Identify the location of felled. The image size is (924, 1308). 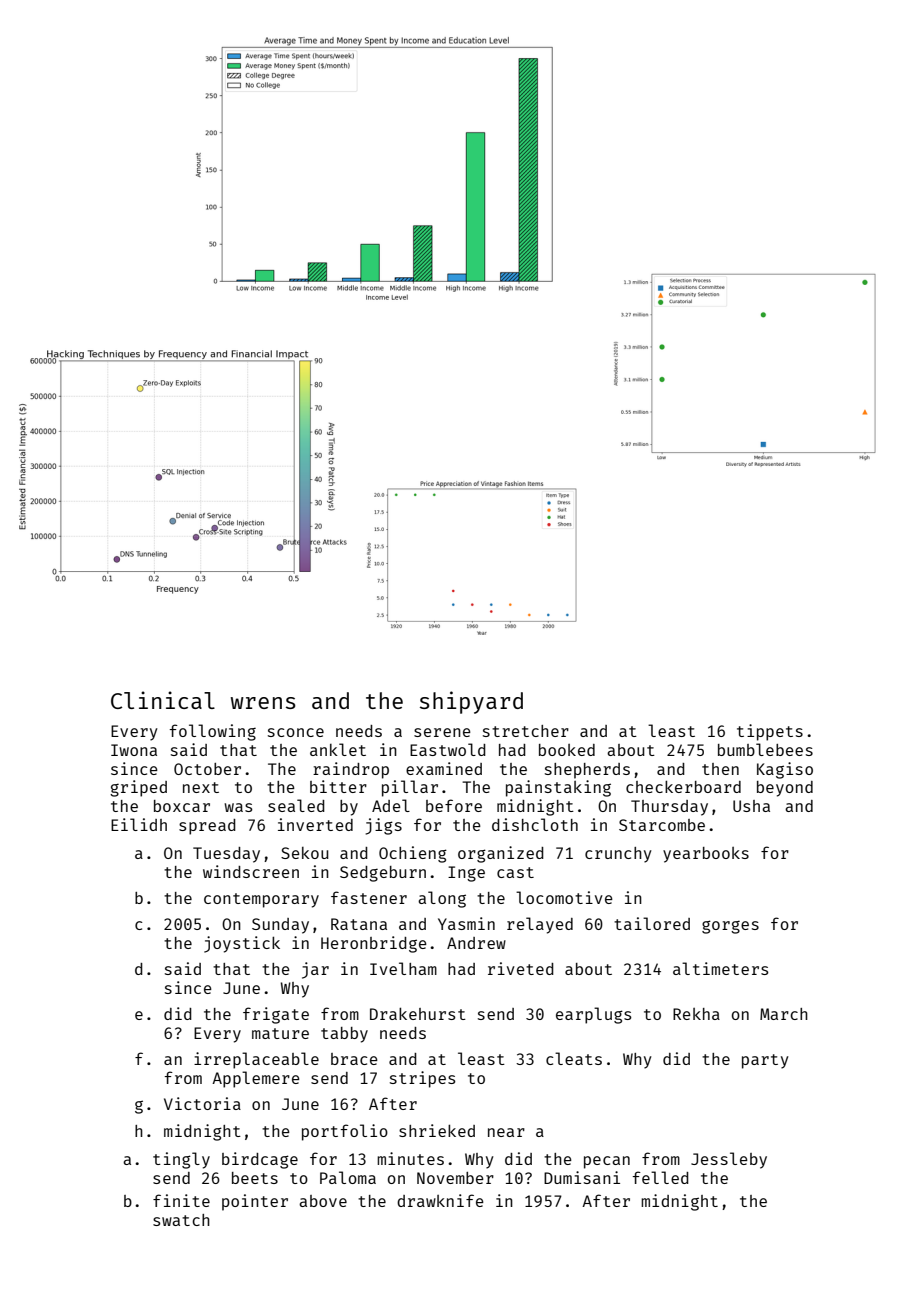
(661, 1177).
